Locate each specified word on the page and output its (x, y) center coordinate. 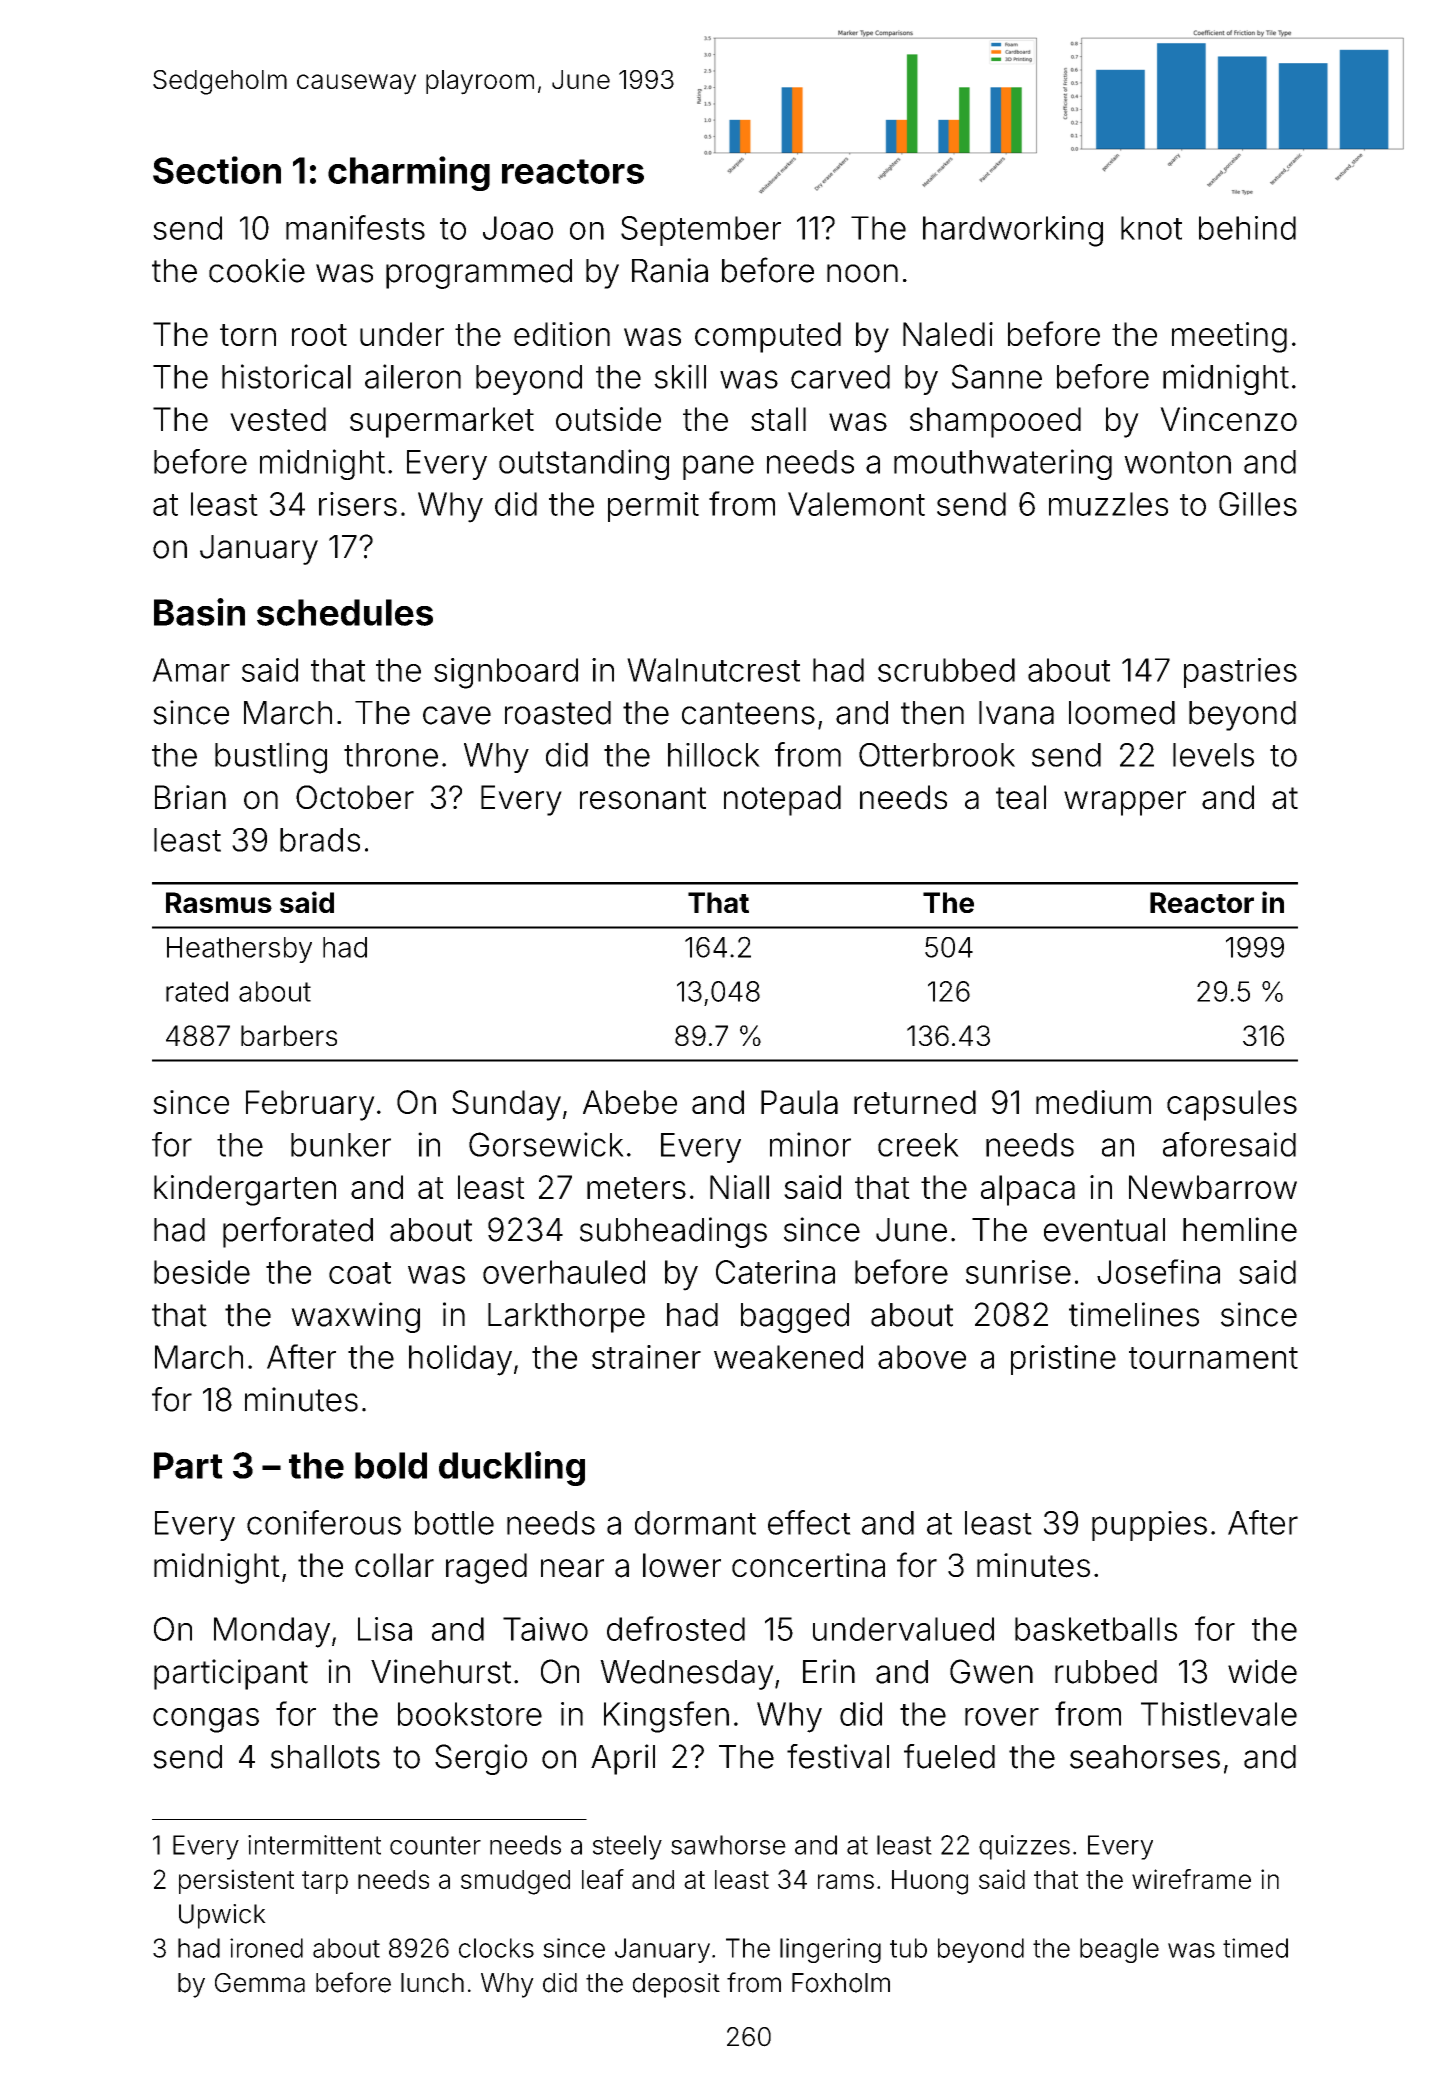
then (932, 713)
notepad (782, 800)
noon (862, 273)
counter (435, 1845)
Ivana (1016, 713)
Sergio (481, 1759)
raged (486, 1568)
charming (409, 173)
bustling (271, 758)
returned (915, 1102)
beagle (1119, 1950)
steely (627, 1847)
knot (1151, 228)
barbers (289, 1035)
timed (1255, 1948)
